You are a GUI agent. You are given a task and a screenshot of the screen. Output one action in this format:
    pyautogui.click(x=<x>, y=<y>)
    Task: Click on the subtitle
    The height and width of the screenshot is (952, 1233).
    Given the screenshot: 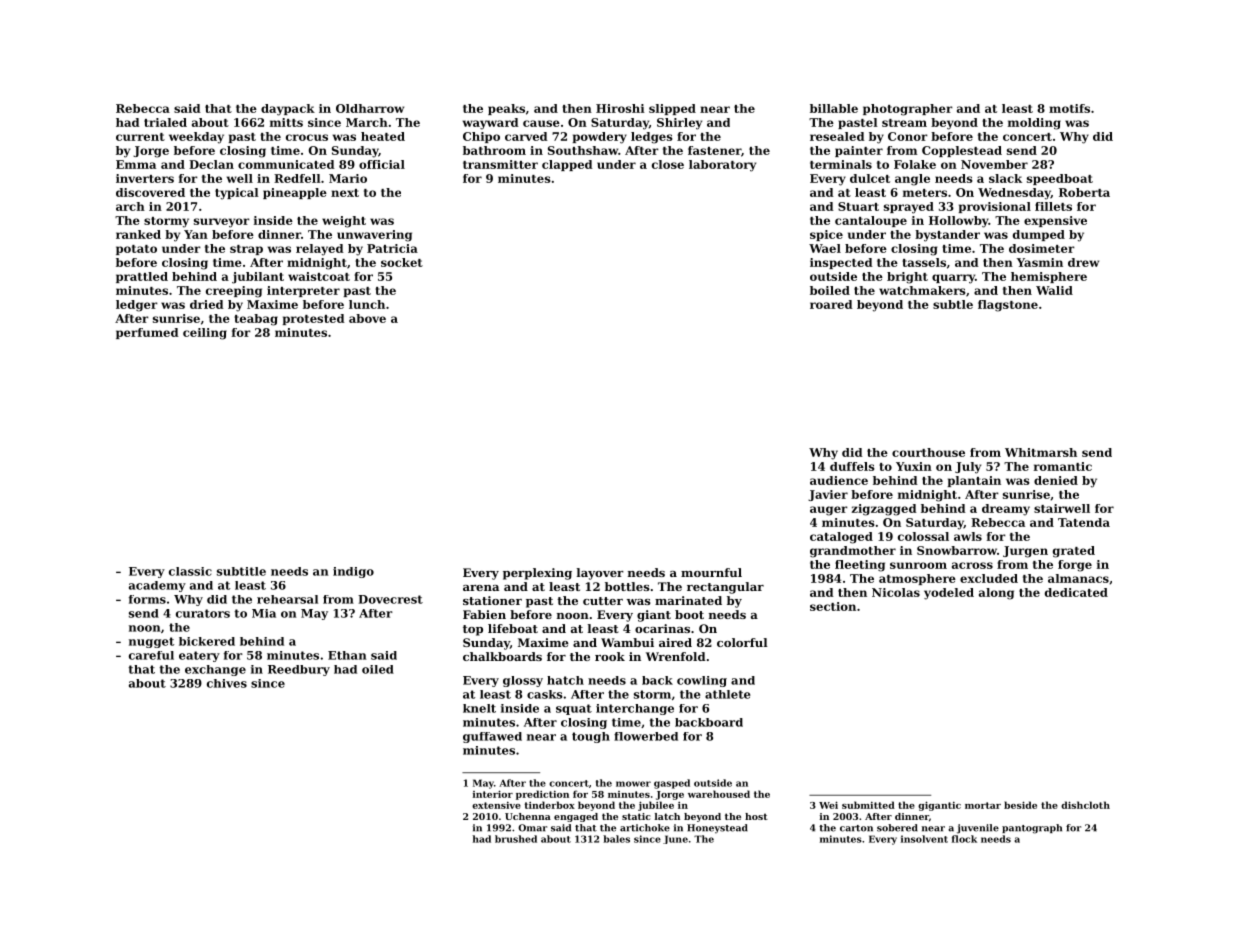 What is the action you would take?
    pyautogui.click(x=241, y=571)
